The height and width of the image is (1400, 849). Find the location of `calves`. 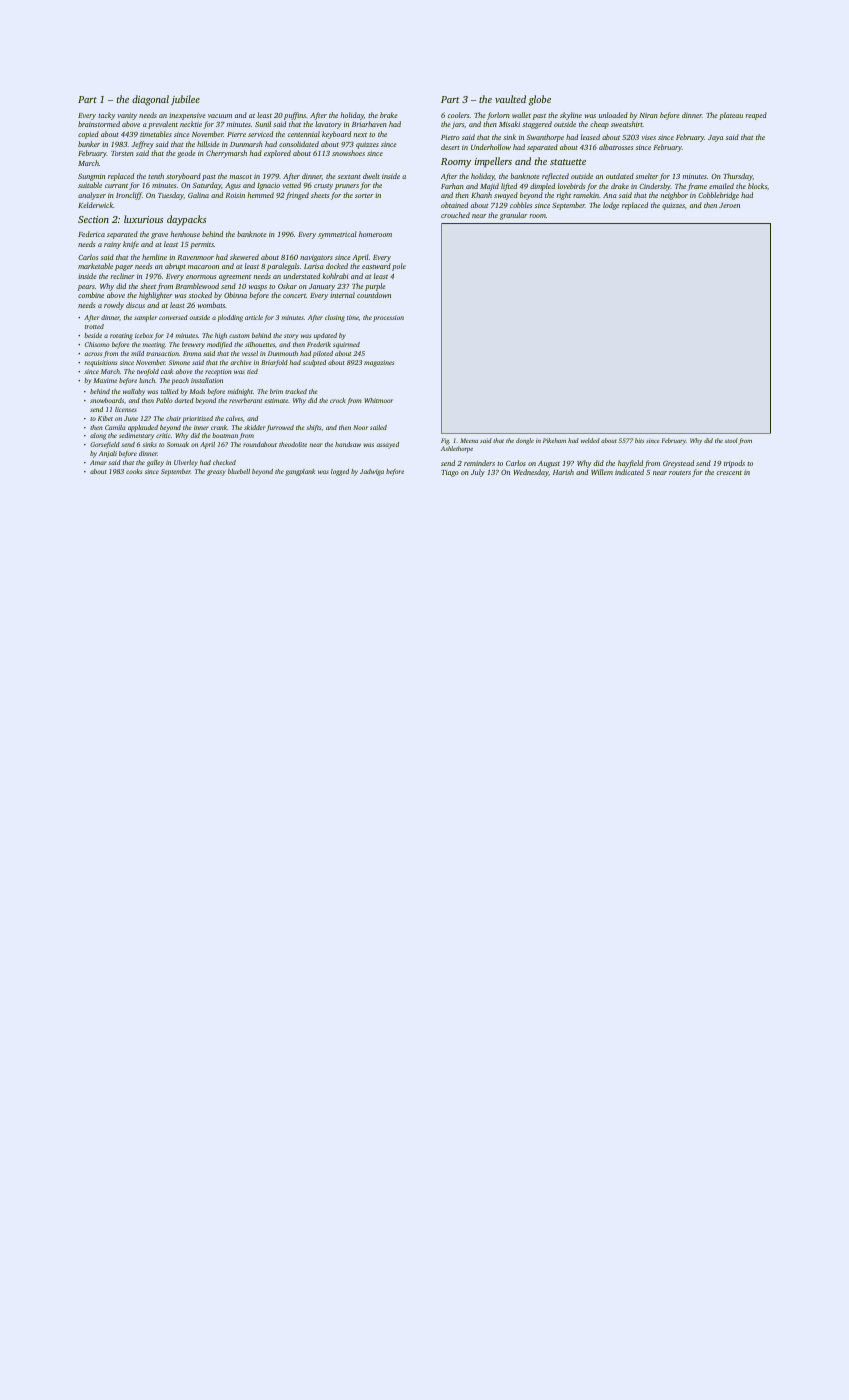

calves is located at coordinates (234, 418).
